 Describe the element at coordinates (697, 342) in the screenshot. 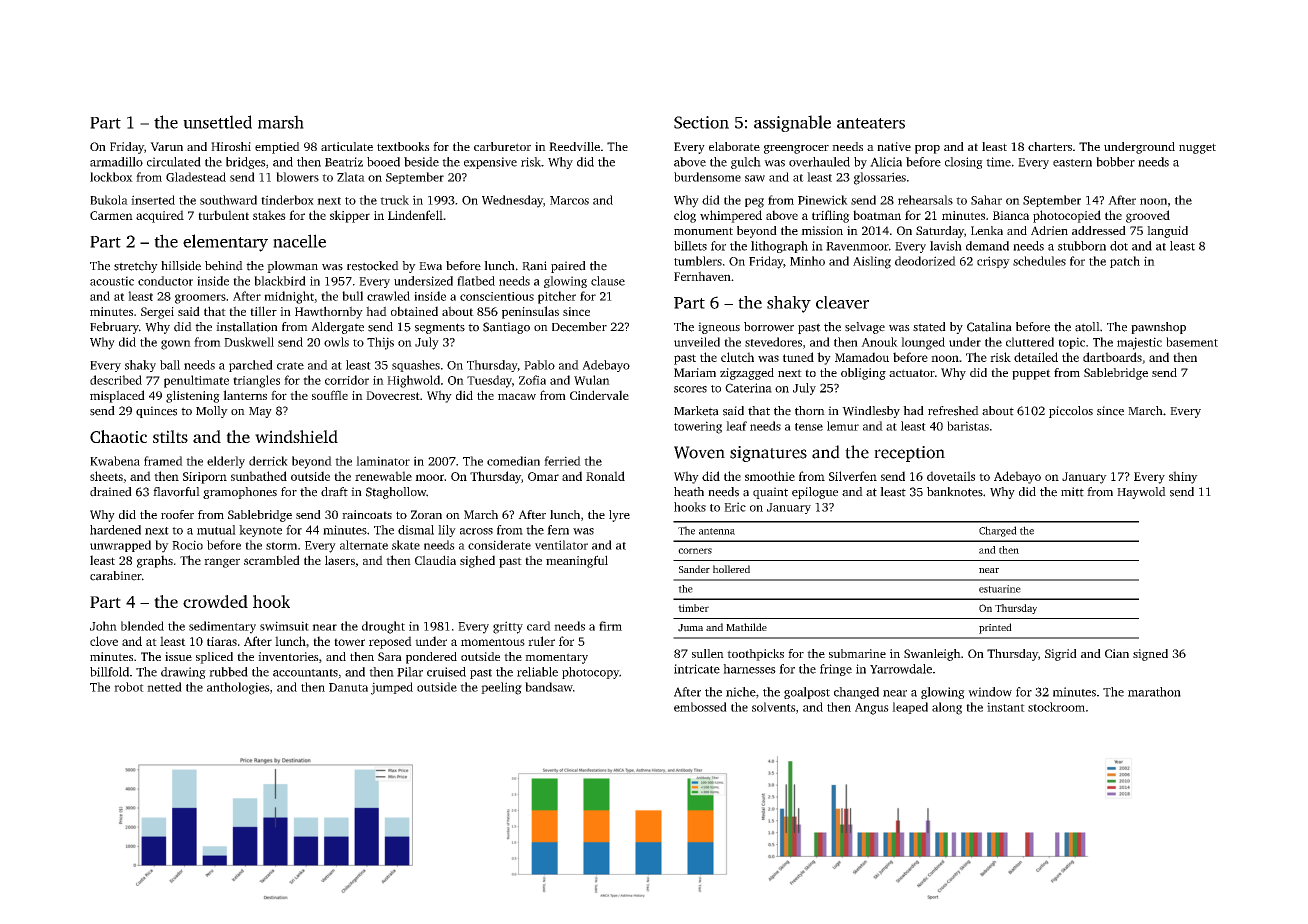

I see `unveiled` at that location.
